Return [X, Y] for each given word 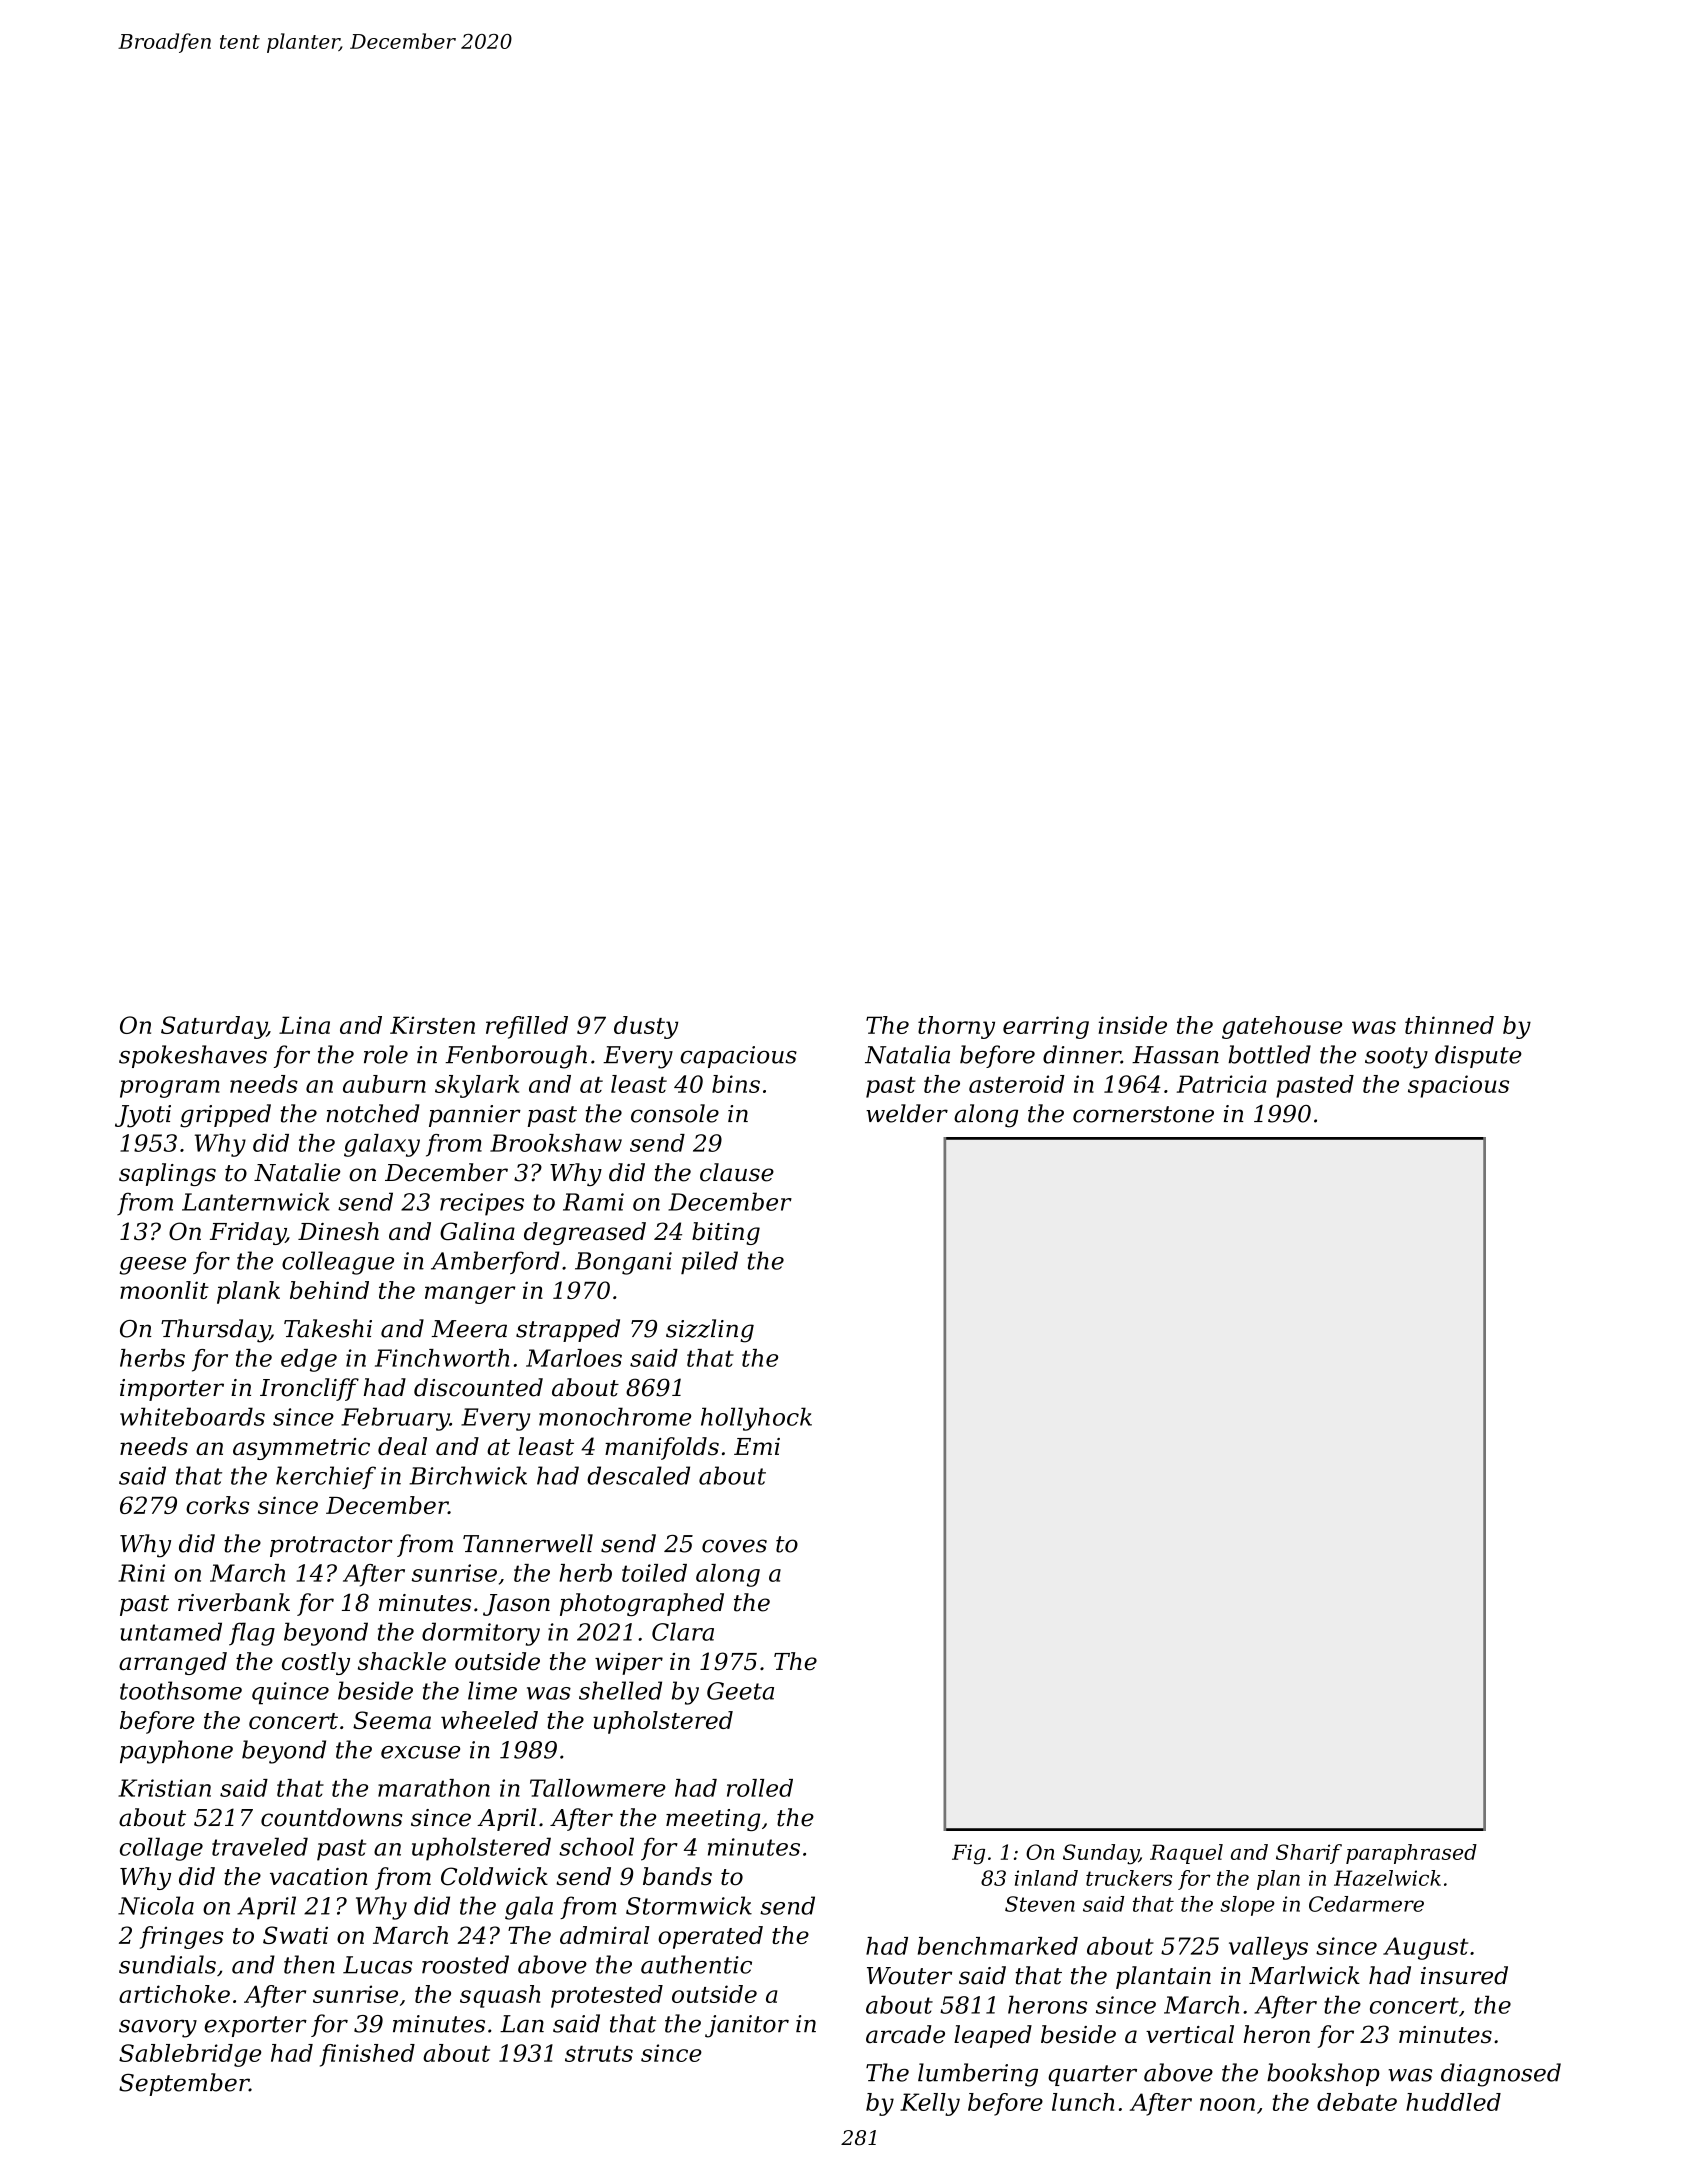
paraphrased [1411, 1854]
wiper [629, 1664]
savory [158, 2028]
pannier [475, 1116]
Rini [141, 1573]
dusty [646, 1027]
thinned [1449, 1025]
